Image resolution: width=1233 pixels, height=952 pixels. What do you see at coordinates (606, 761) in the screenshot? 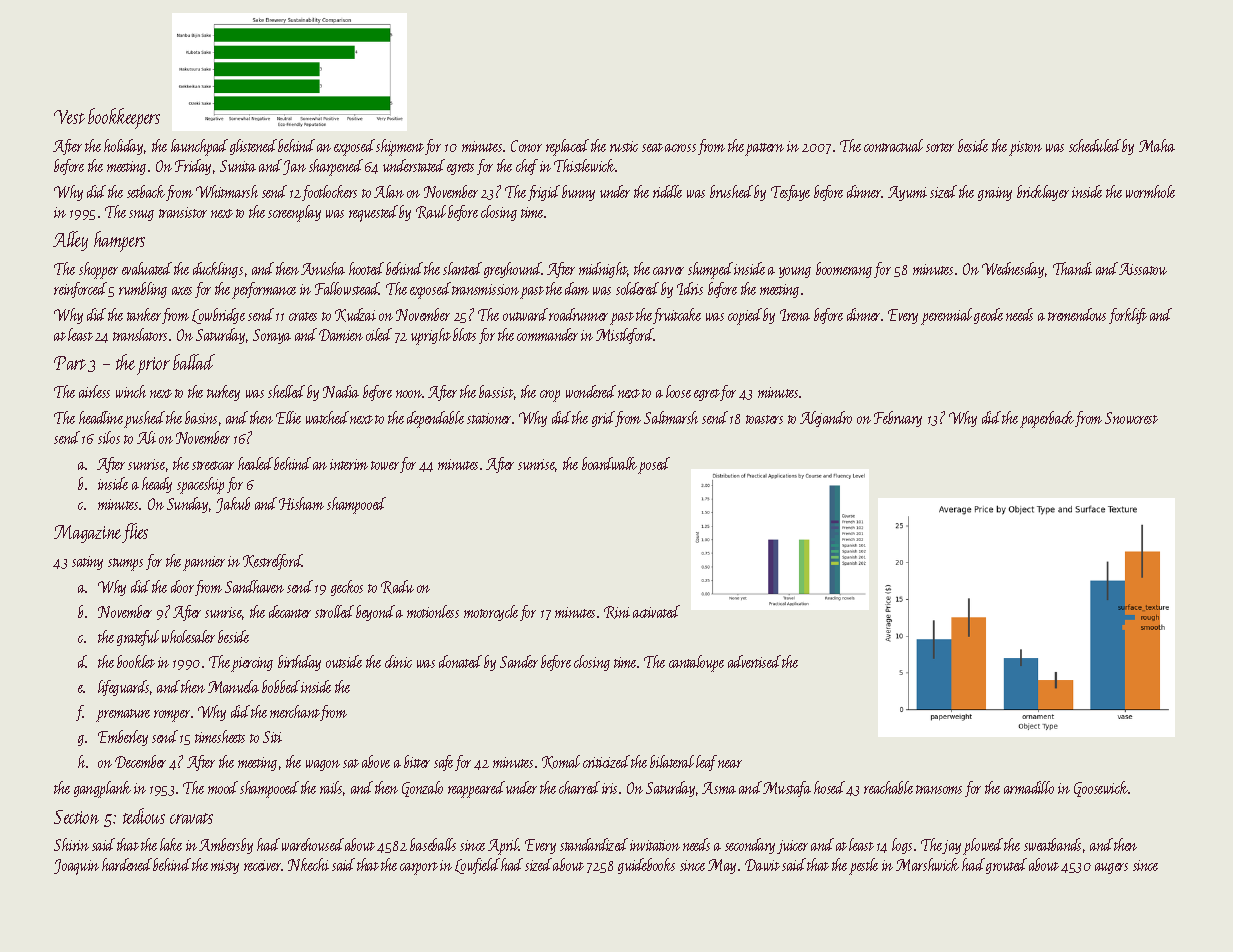
I see `criticized` at bounding box center [606, 761].
